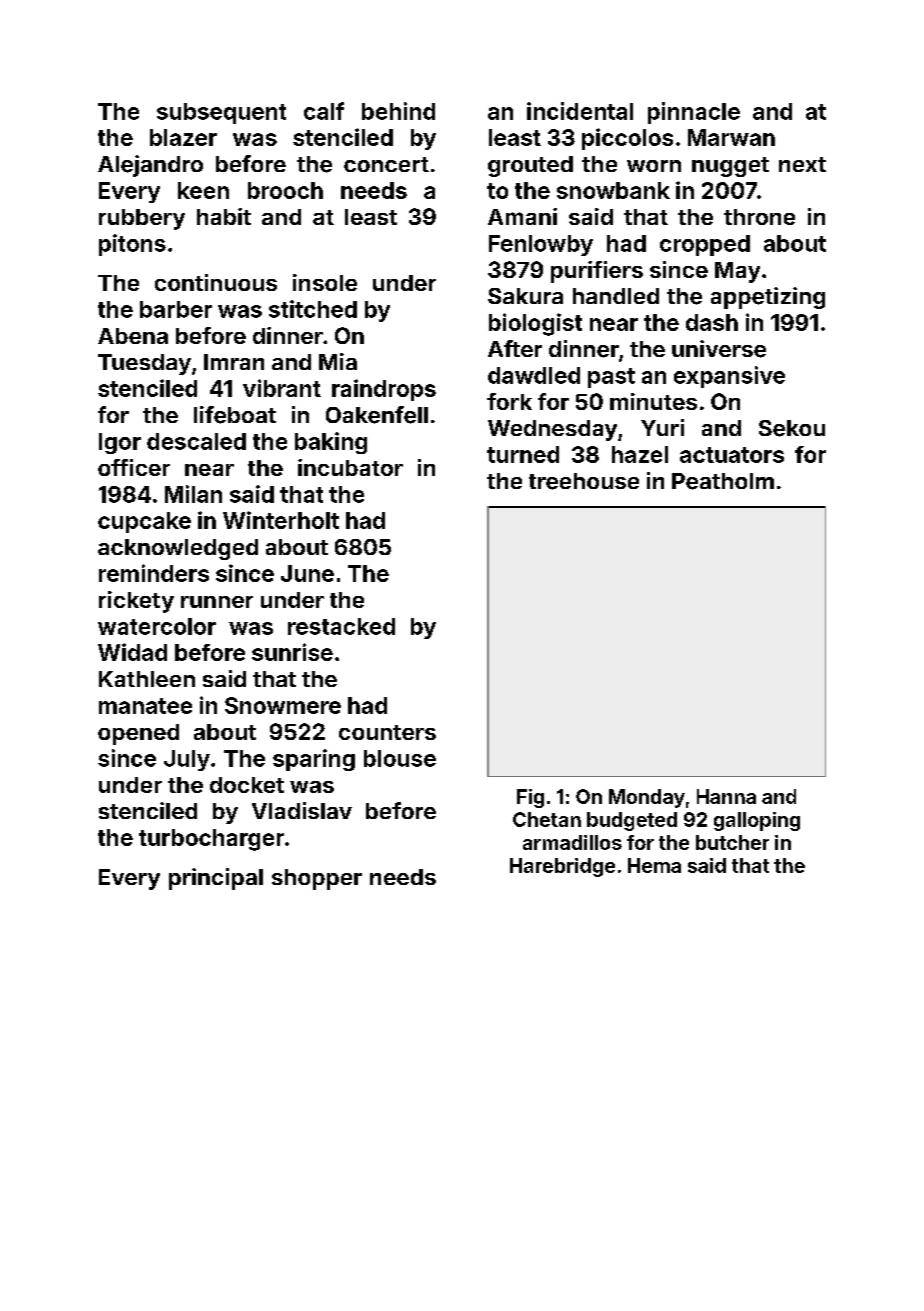 The width and height of the image is (924, 1311). Describe the element at coordinates (726, 796) in the image. I see `Hanna` at that location.
